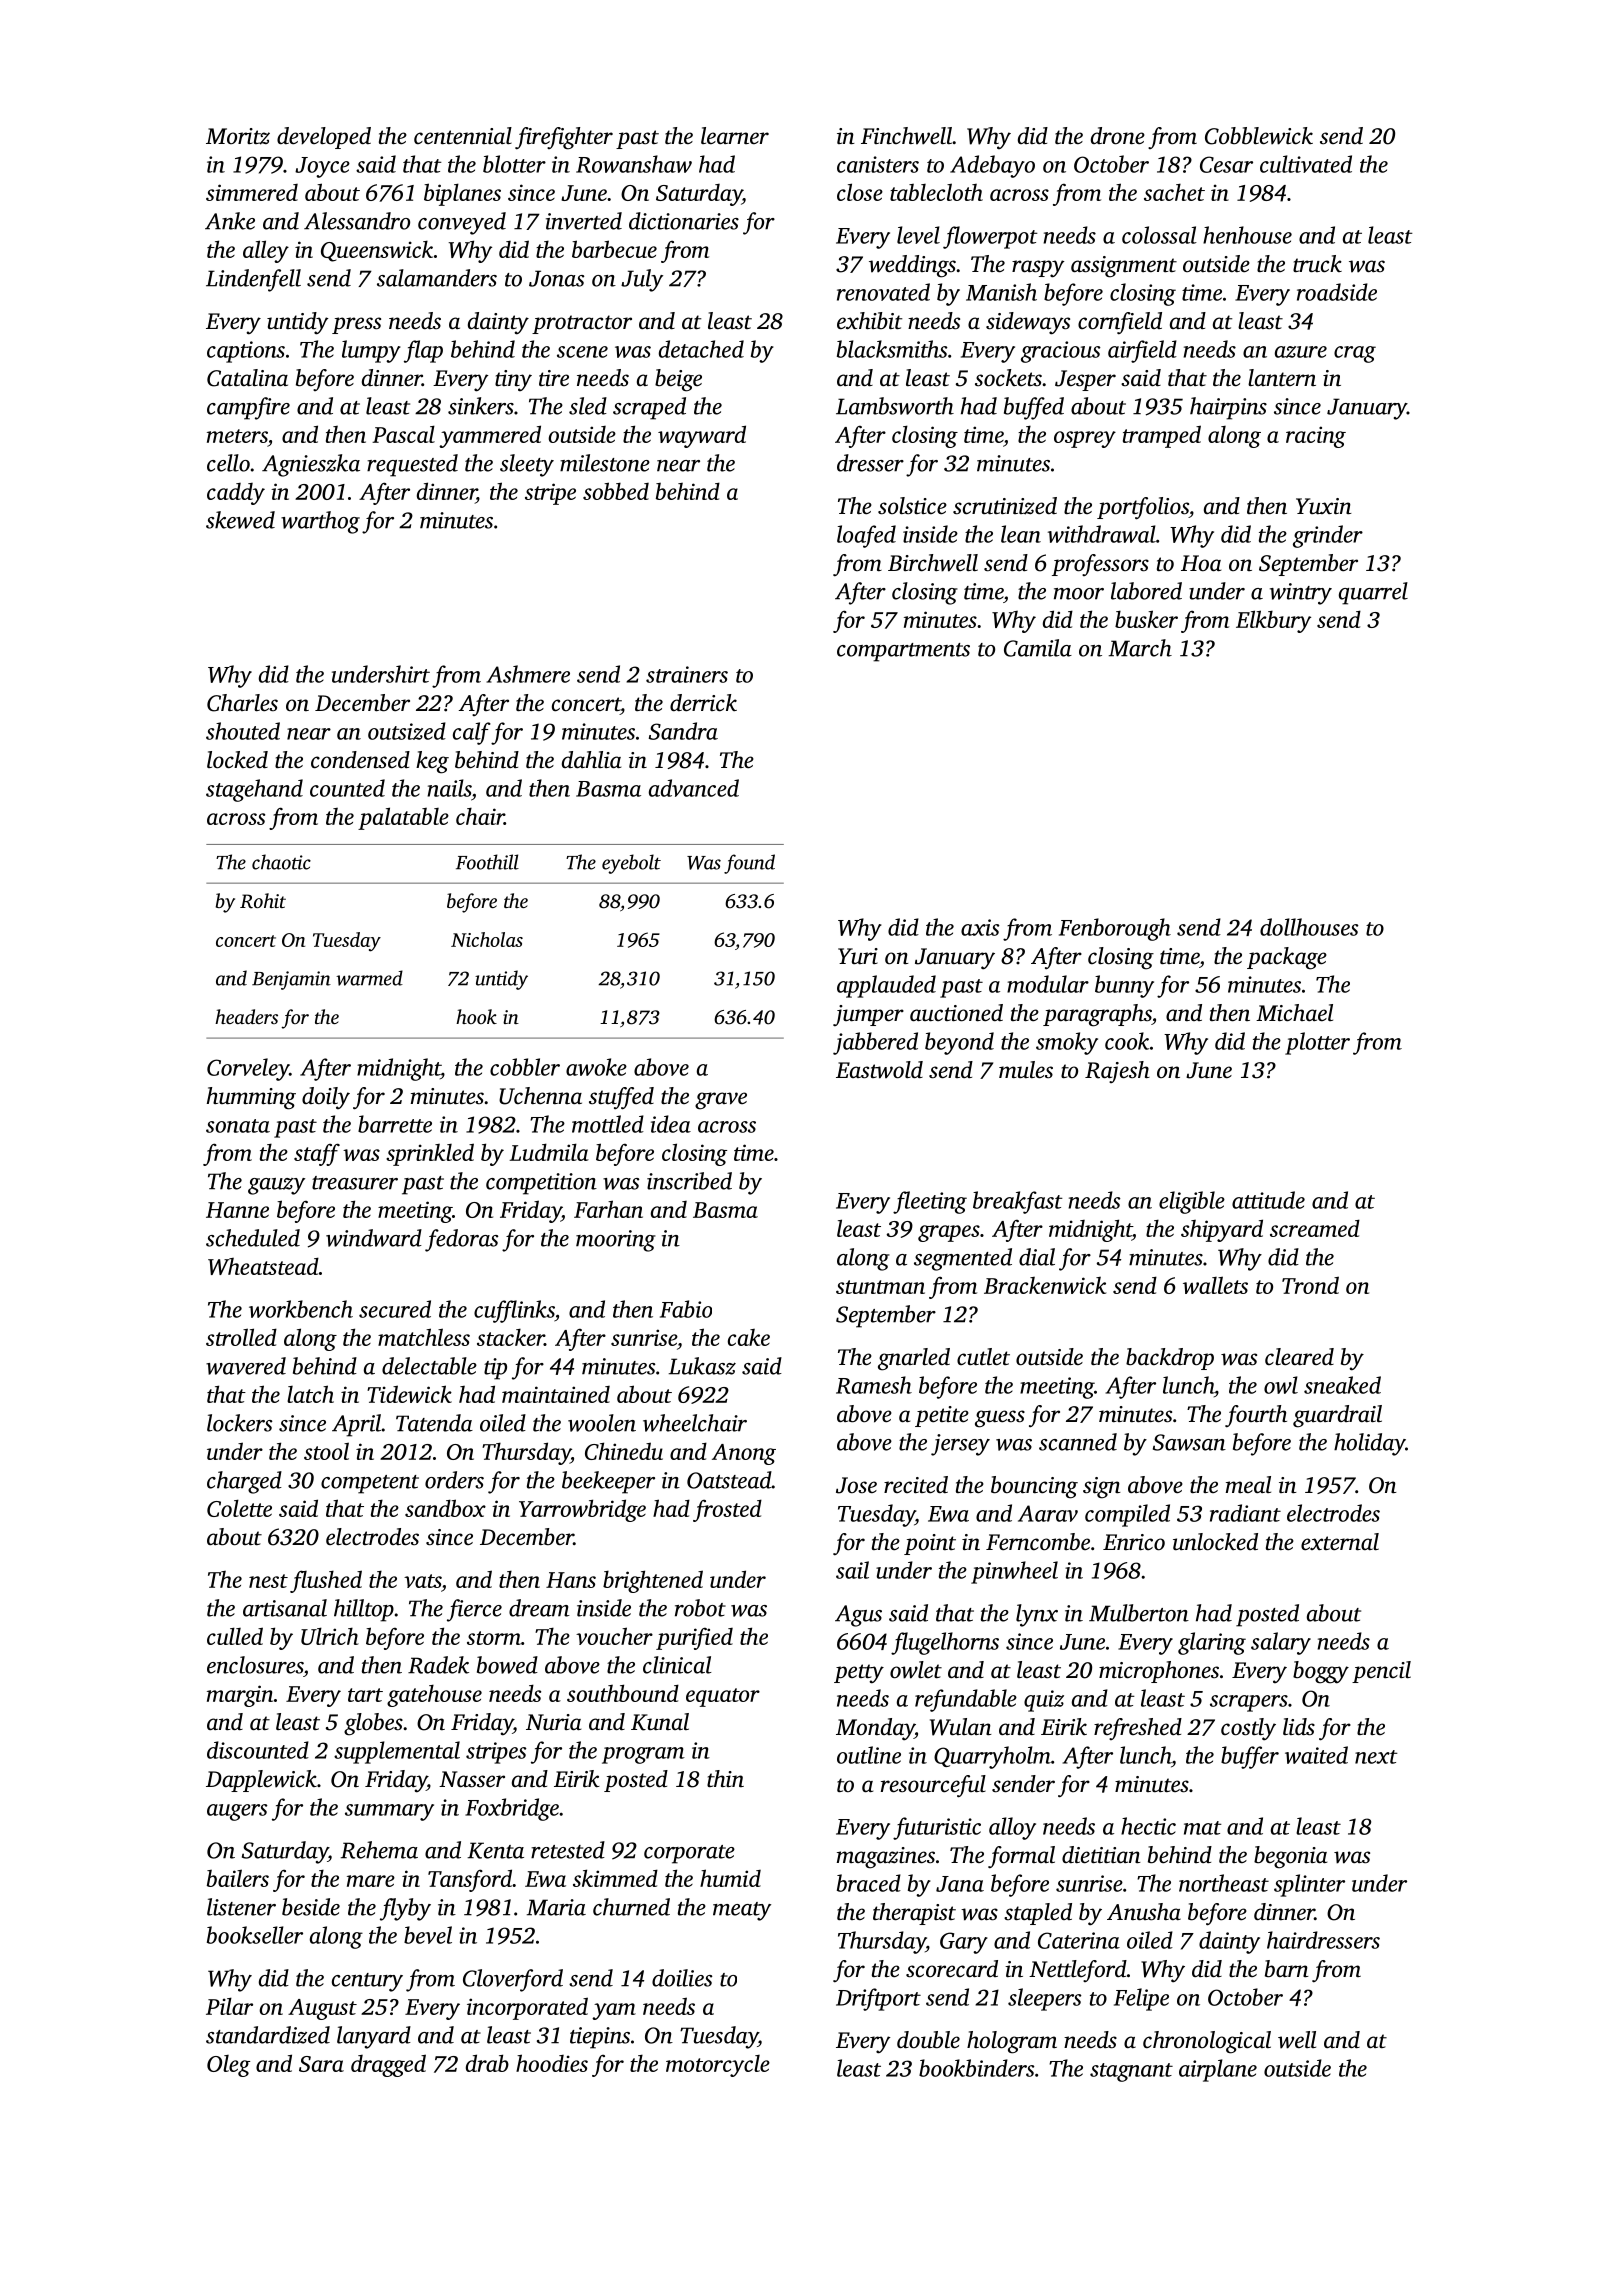  Describe the element at coordinates (364, 1610) in the document. I see `hilltop` at that location.
